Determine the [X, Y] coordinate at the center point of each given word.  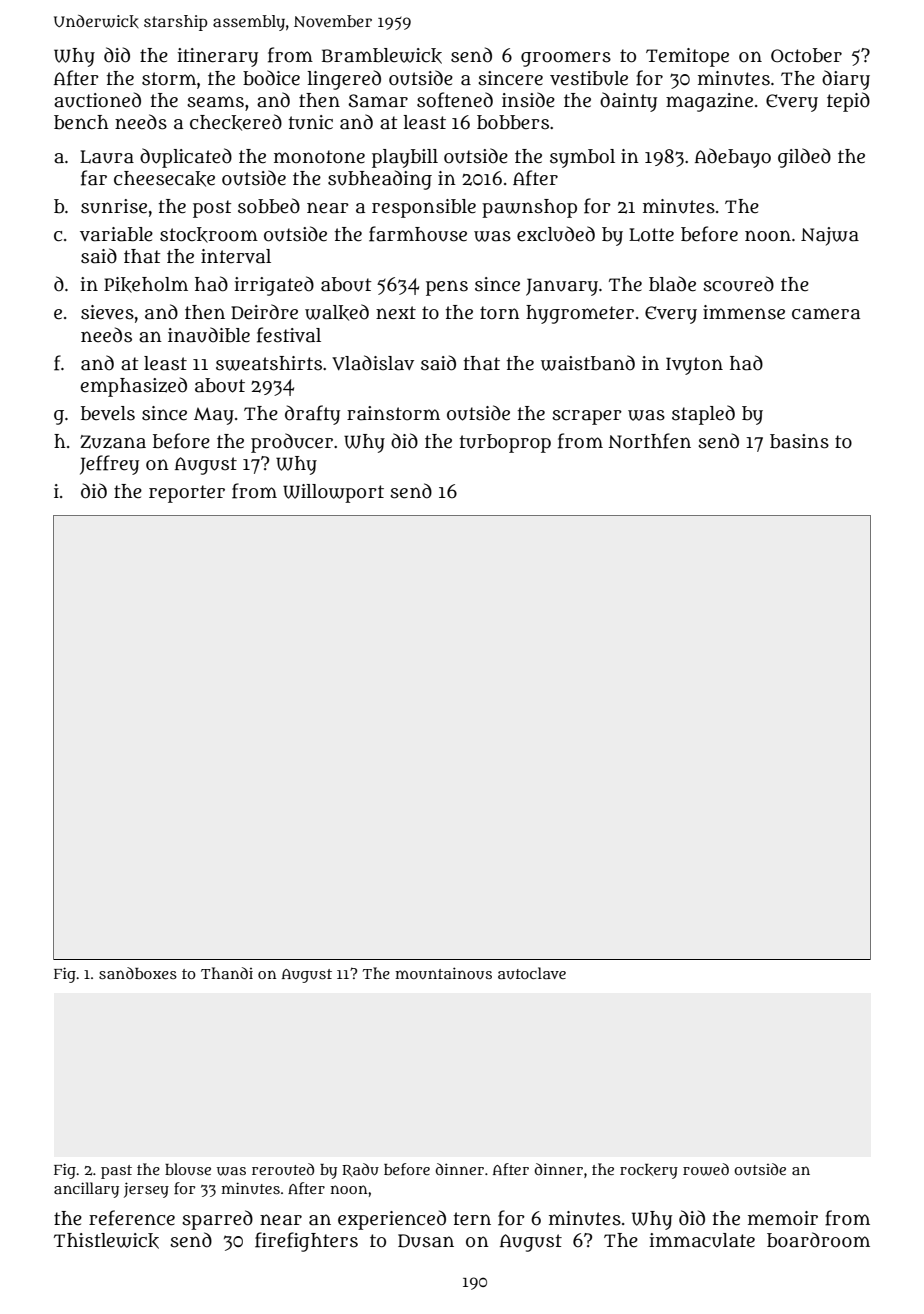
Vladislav [373, 363]
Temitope [687, 57]
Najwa [830, 236]
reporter [187, 494]
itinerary [217, 57]
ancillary [86, 1190]
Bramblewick [382, 56]
